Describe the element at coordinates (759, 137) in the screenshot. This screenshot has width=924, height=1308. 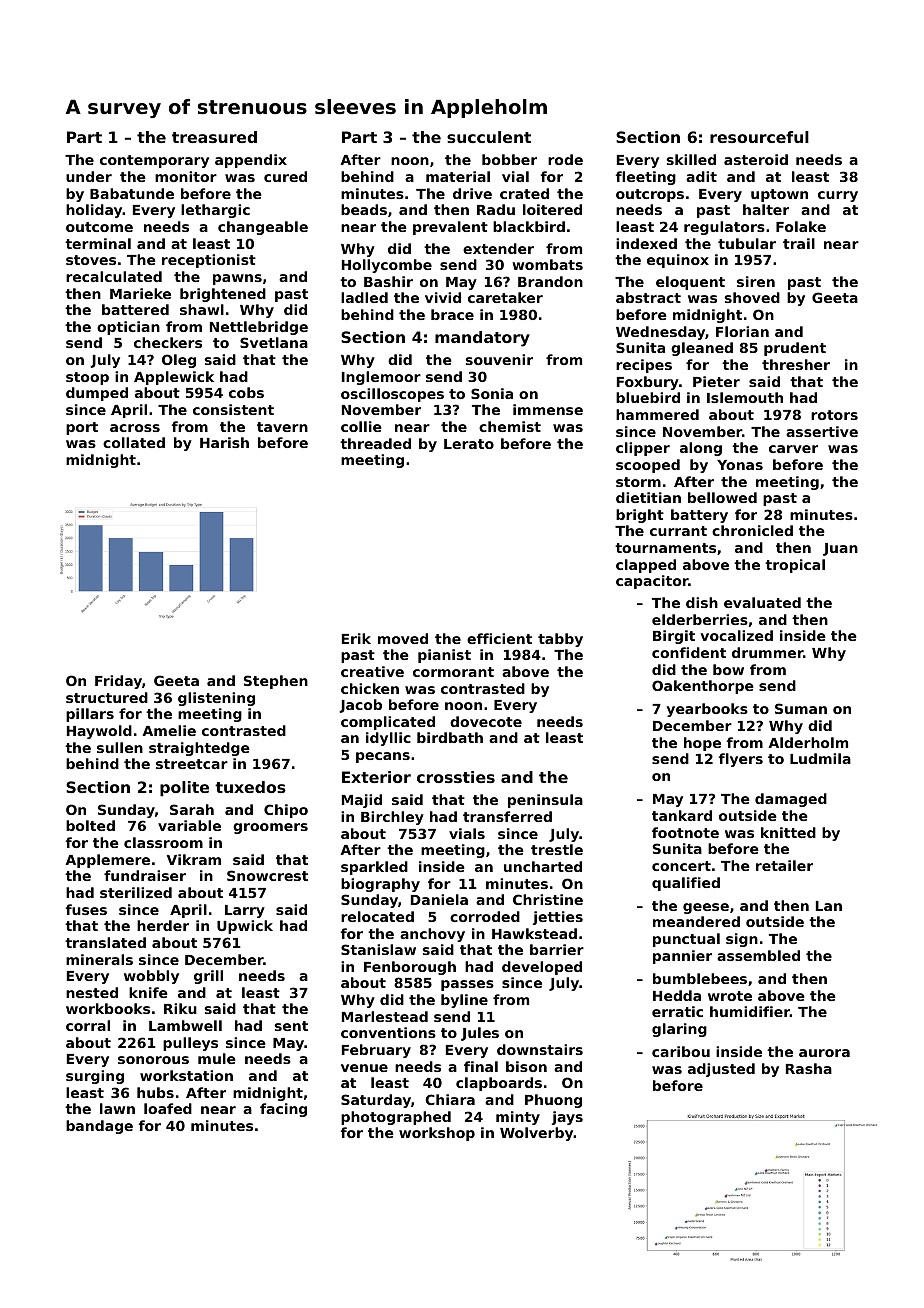
I see `resourceful` at that location.
